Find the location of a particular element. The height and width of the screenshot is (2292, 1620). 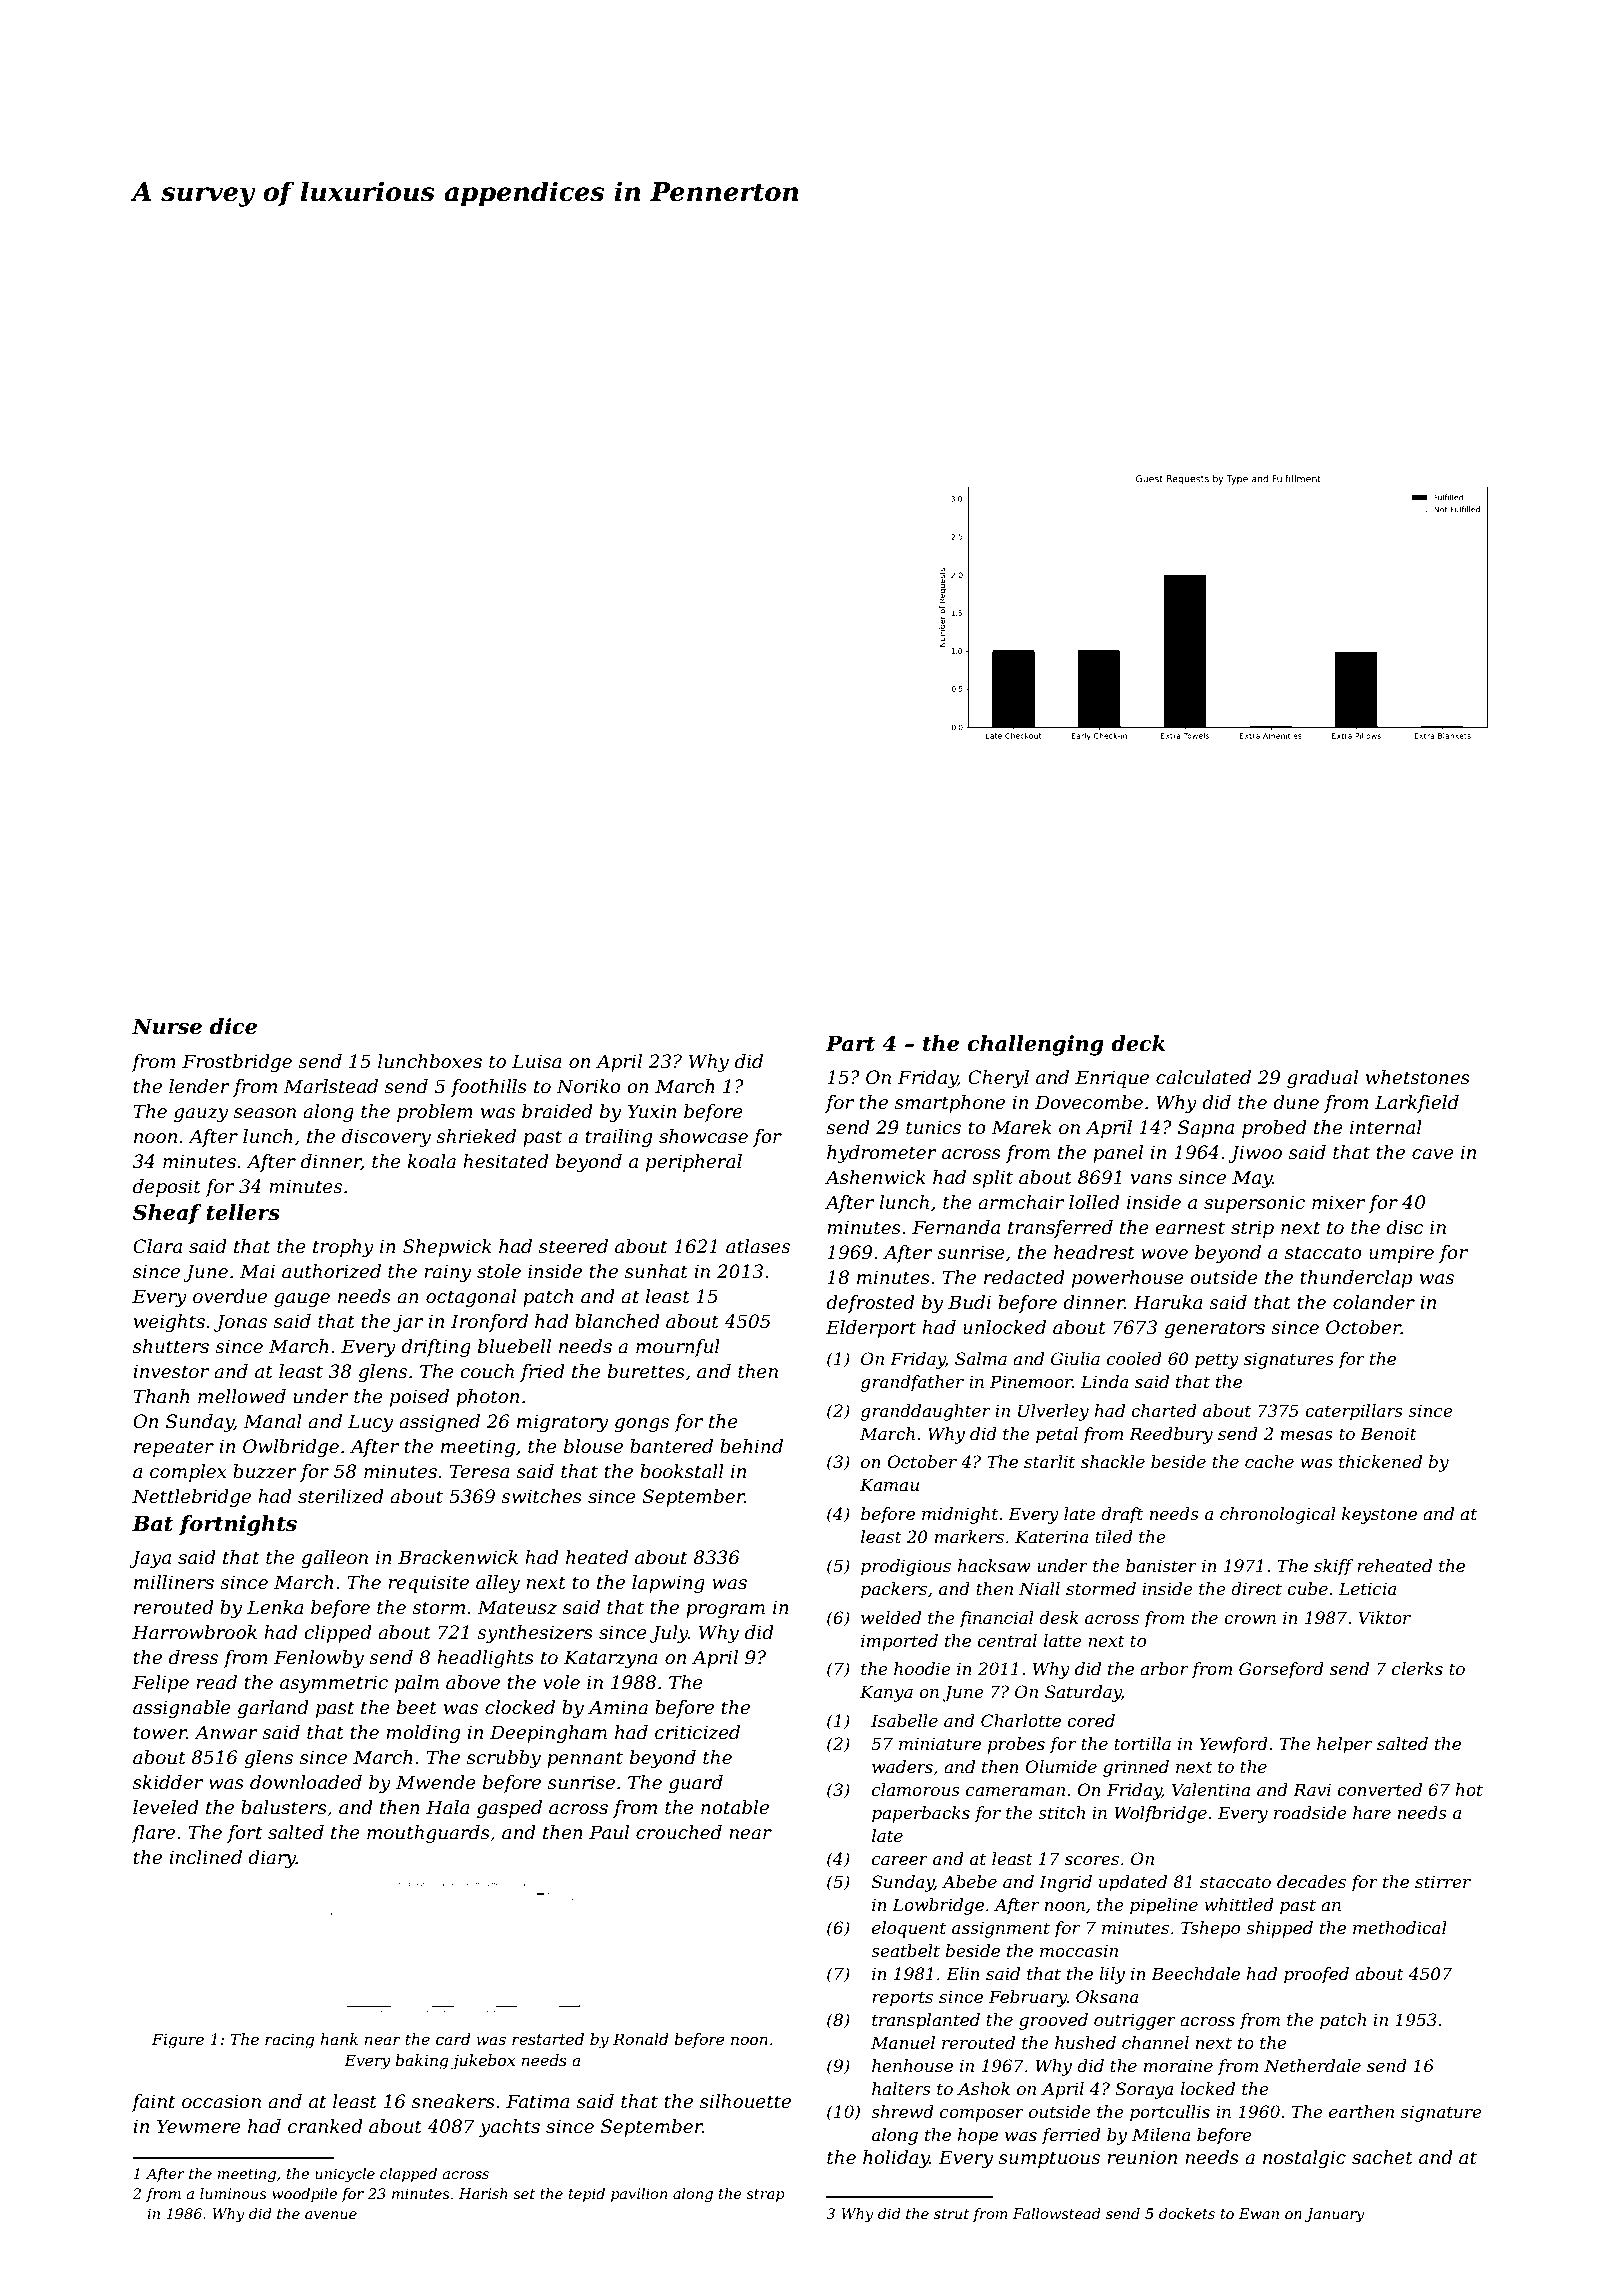

Budi is located at coordinates (969, 1302).
